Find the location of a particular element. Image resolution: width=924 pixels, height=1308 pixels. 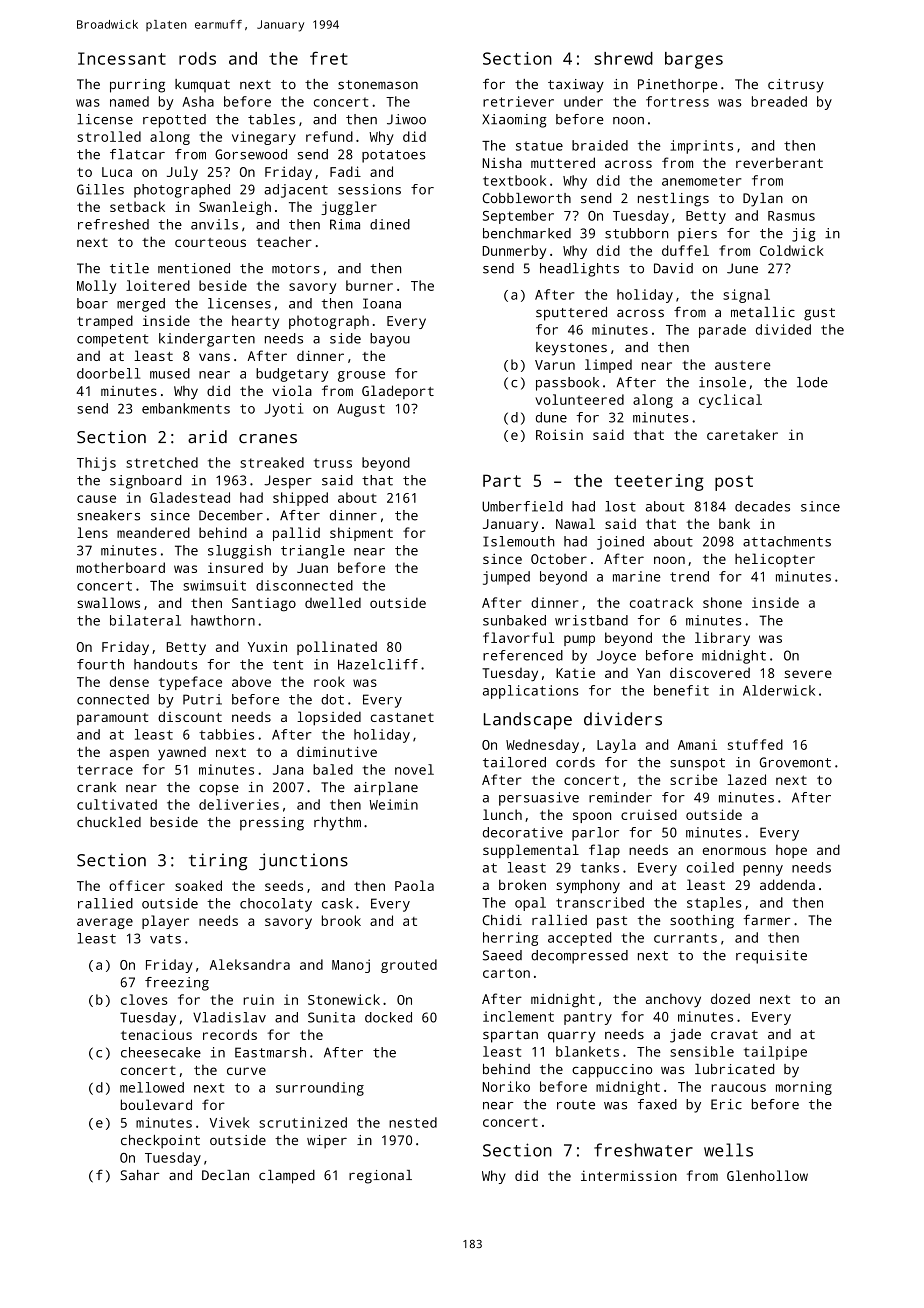

lunch is located at coordinates (502, 814).
